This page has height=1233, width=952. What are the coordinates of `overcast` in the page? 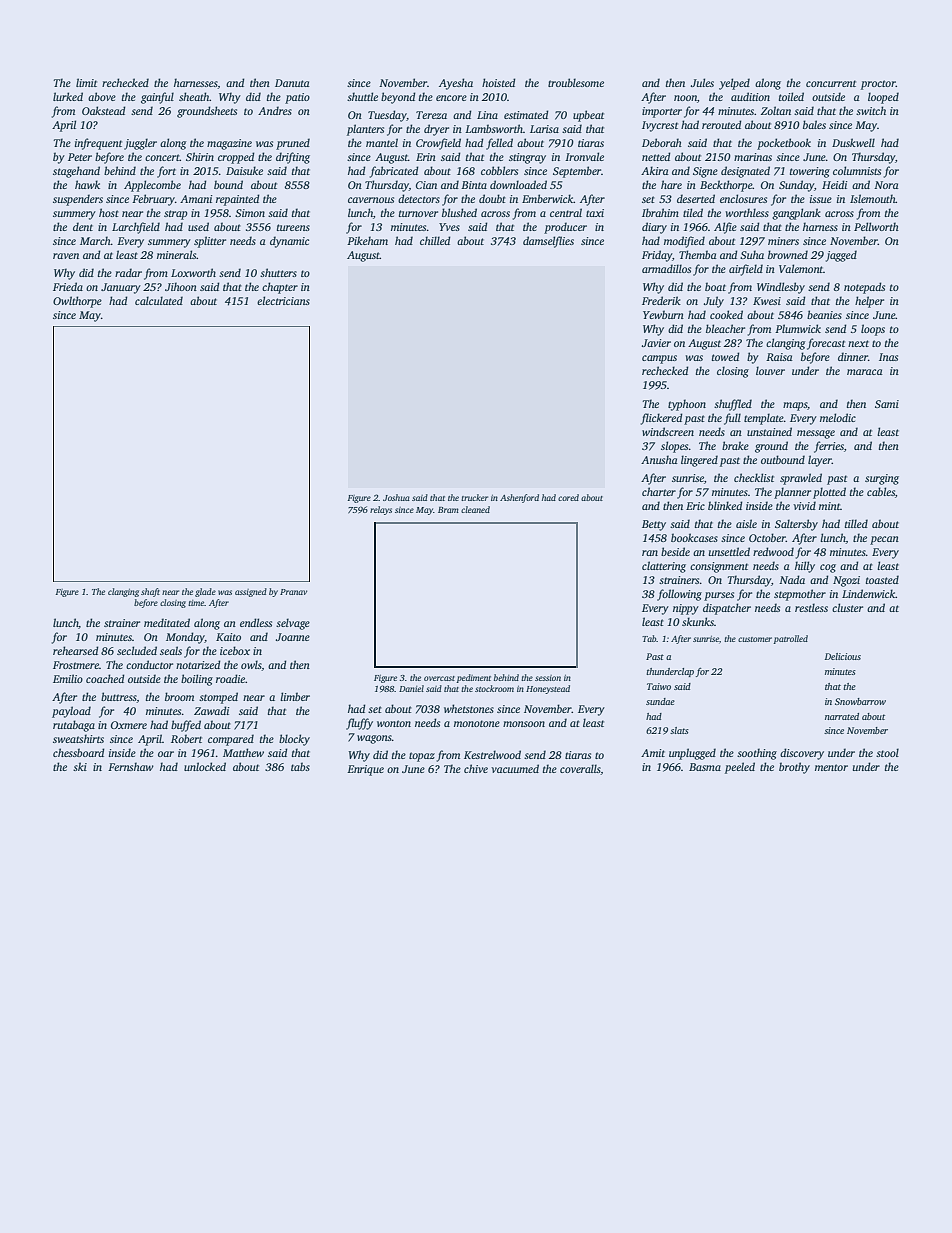 It's located at (439, 678).
